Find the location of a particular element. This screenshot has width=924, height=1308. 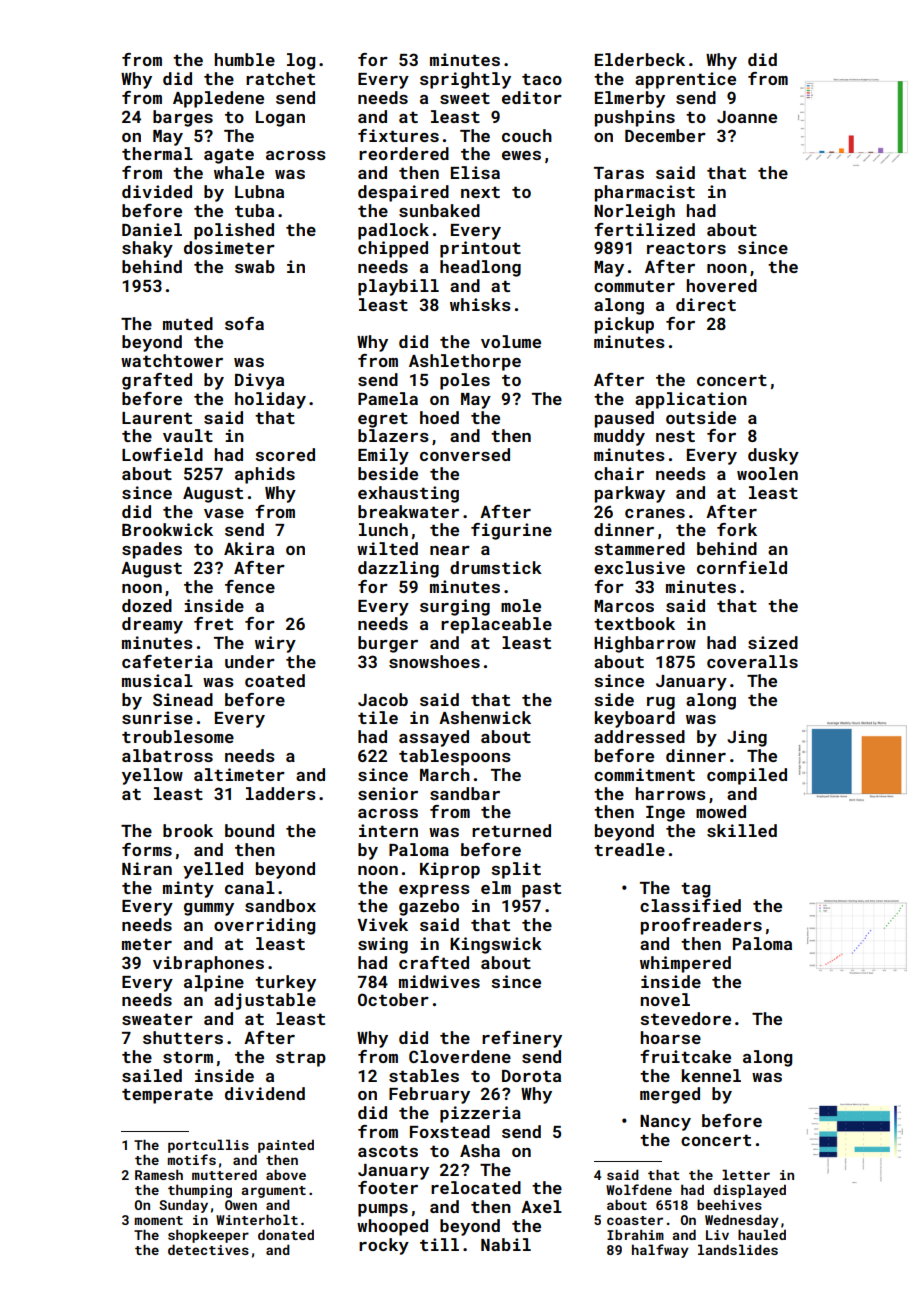

Nabil is located at coordinates (506, 1244).
